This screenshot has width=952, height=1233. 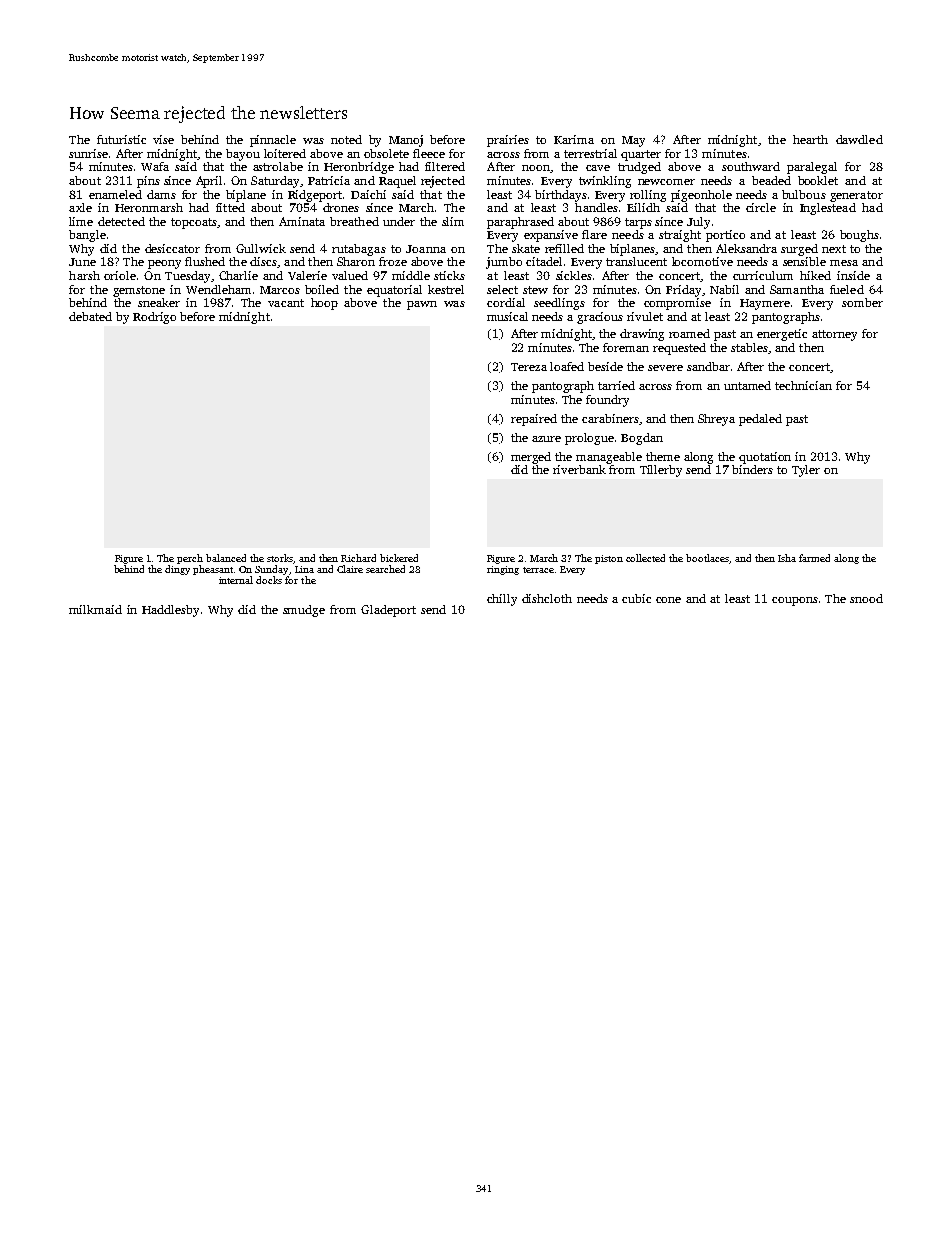 What do you see at coordinates (422, 305) in the screenshot?
I see `pawn` at bounding box center [422, 305].
